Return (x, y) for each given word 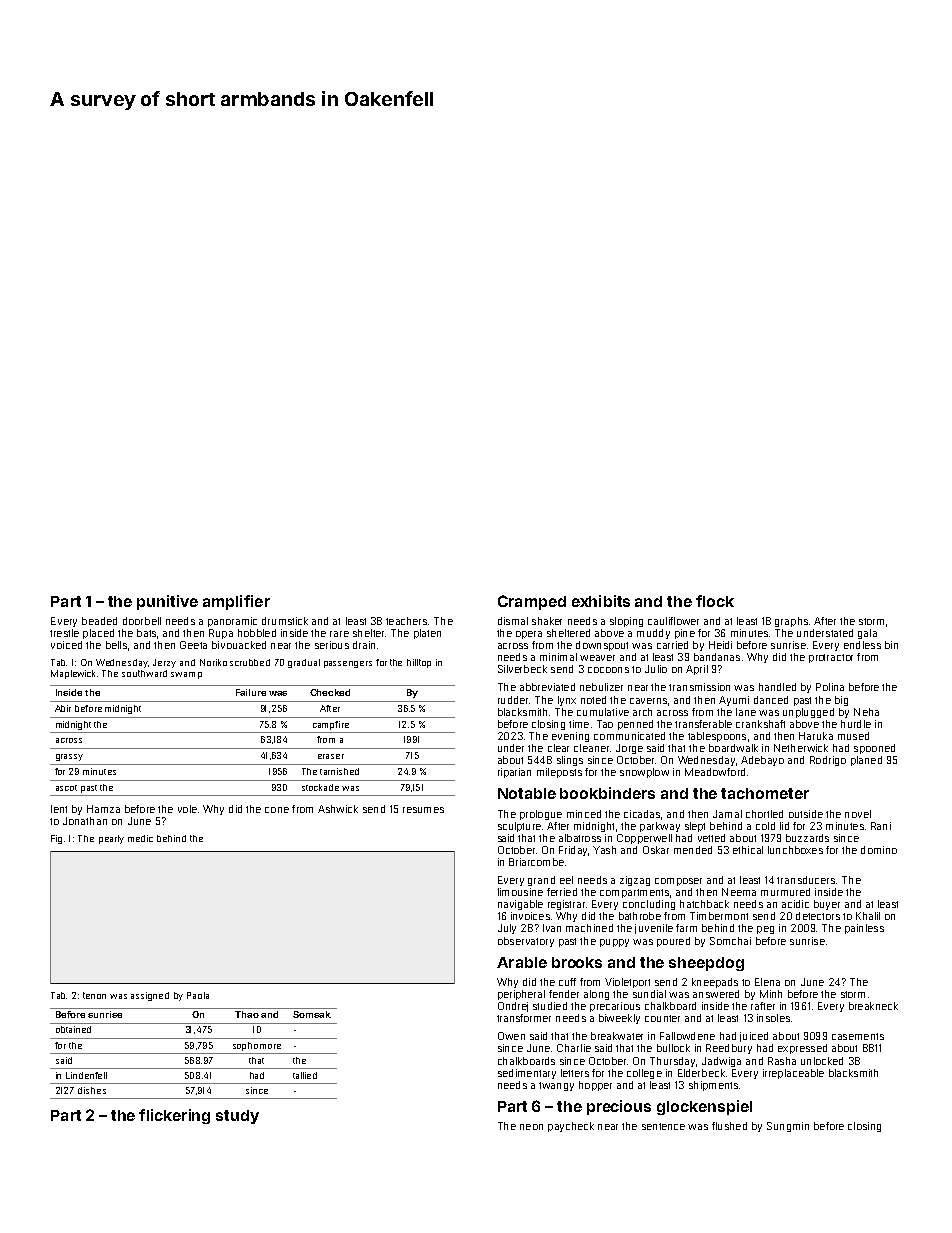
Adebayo (762, 761)
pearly (111, 839)
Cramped (532, 602)
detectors (818, 916)
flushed (729, 1126)
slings (570, 761)
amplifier (236, 602)
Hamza (103, 809)
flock (715, 601)
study (237, 1117)
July (507, 929)
